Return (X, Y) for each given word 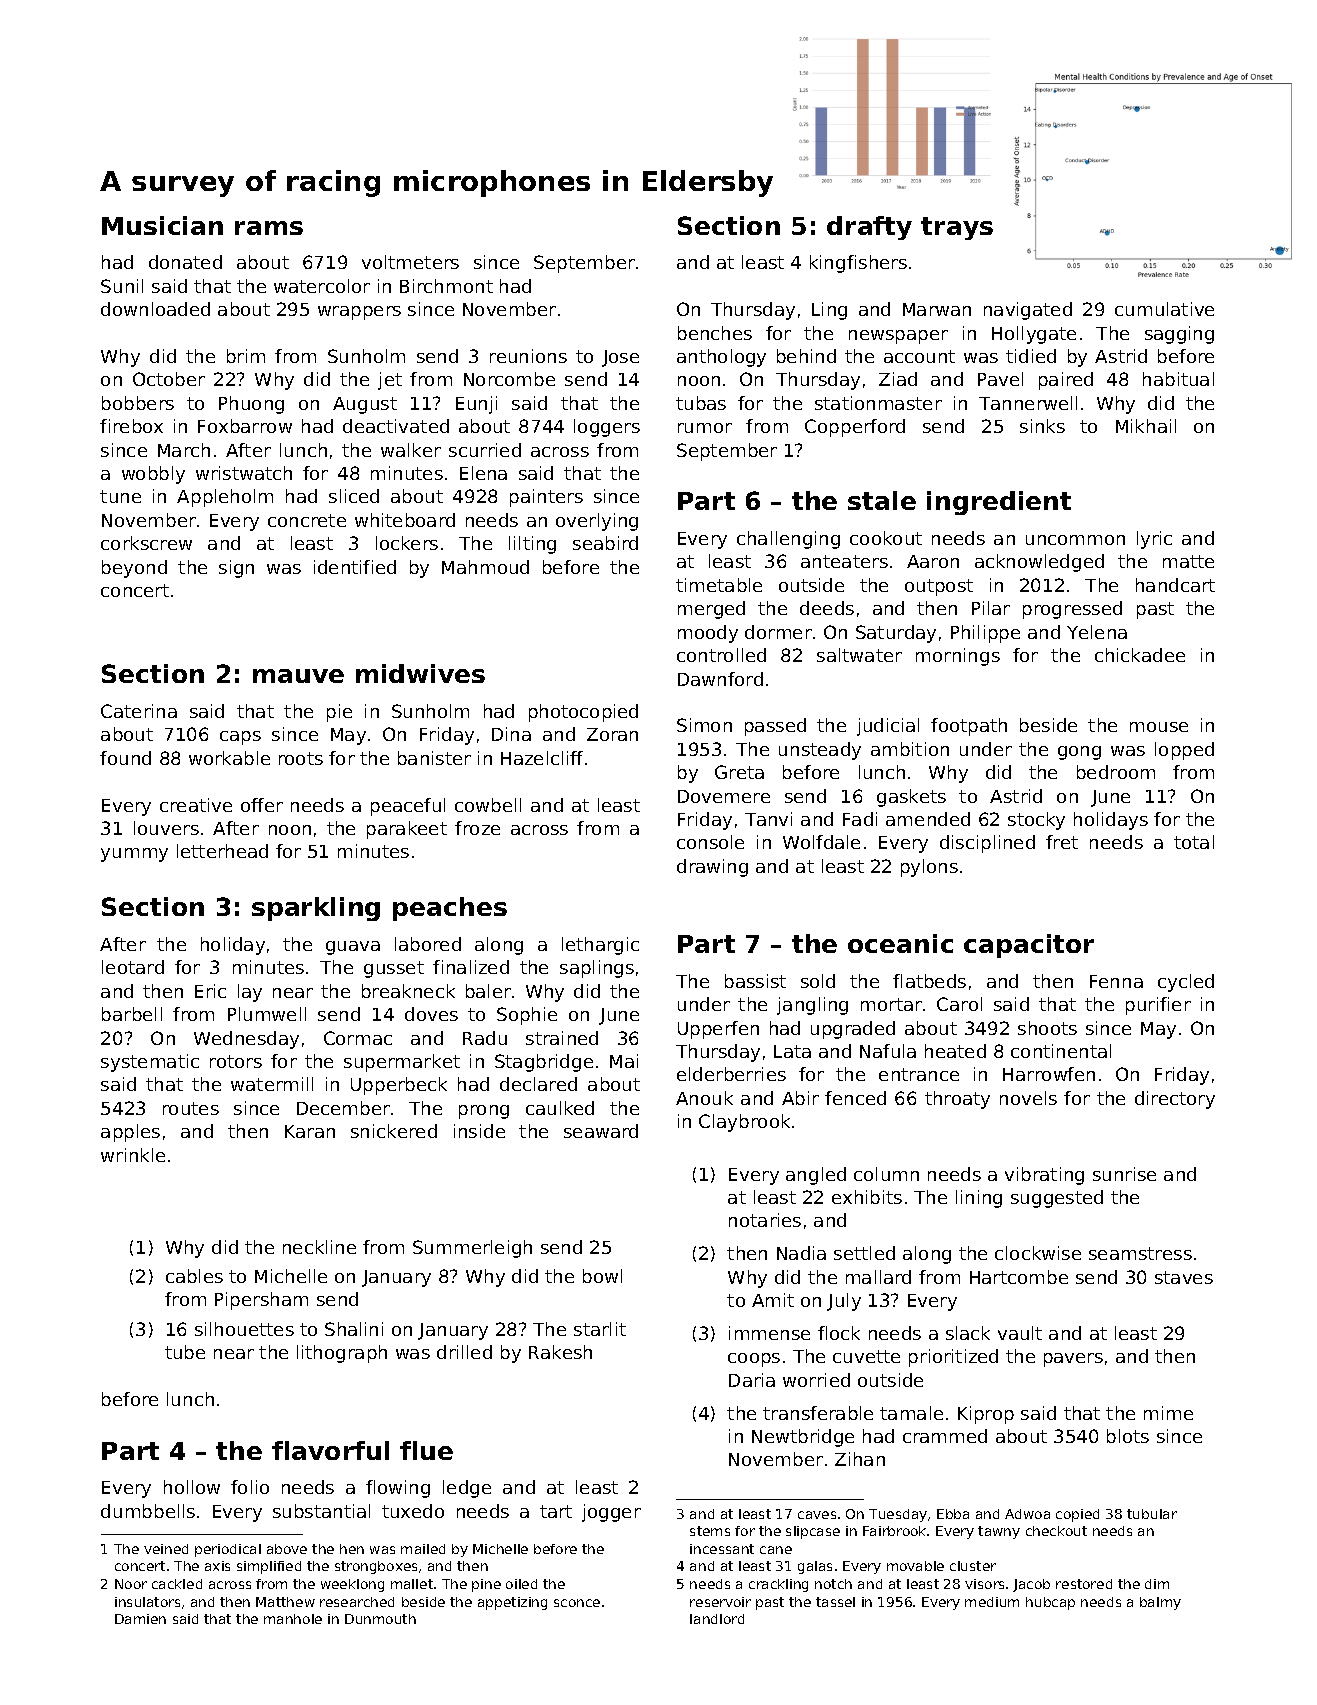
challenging (788, 540)
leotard (133, 967)
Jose (620, 358)
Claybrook (744, 1123)
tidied (1031, 356)
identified (355, 567)
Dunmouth (380, 1619)
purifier (1158, 1006)
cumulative (1164, 309)
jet (390, 381)
